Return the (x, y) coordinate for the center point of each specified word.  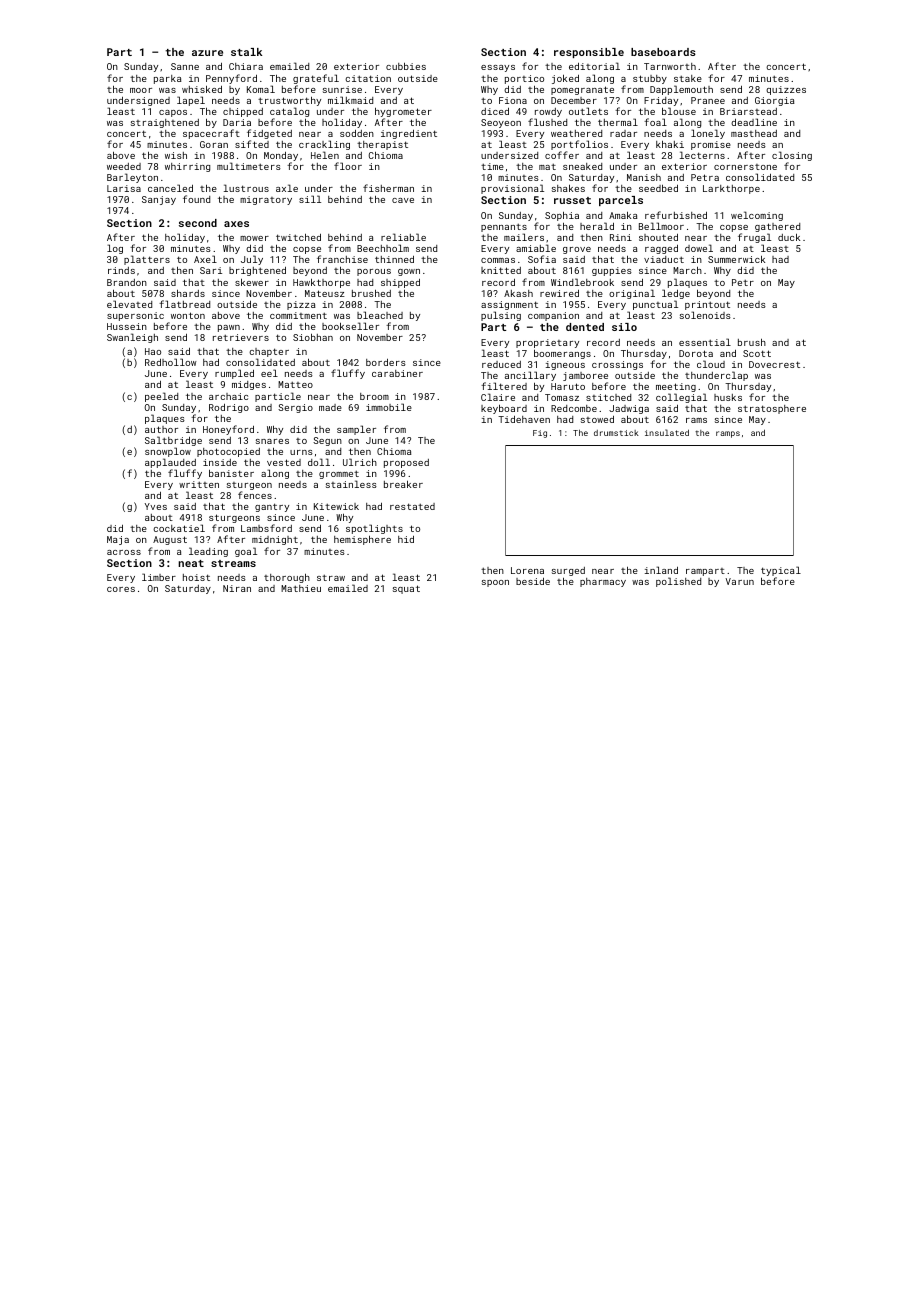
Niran (237, 588)
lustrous (246, 188)
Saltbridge (173, 441)
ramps (728, 434)
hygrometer (403, 112)
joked (565, 79)
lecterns (702, 155)
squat (406, 589)
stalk (246, 52)
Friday (661, 101)
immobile (389, 407)
